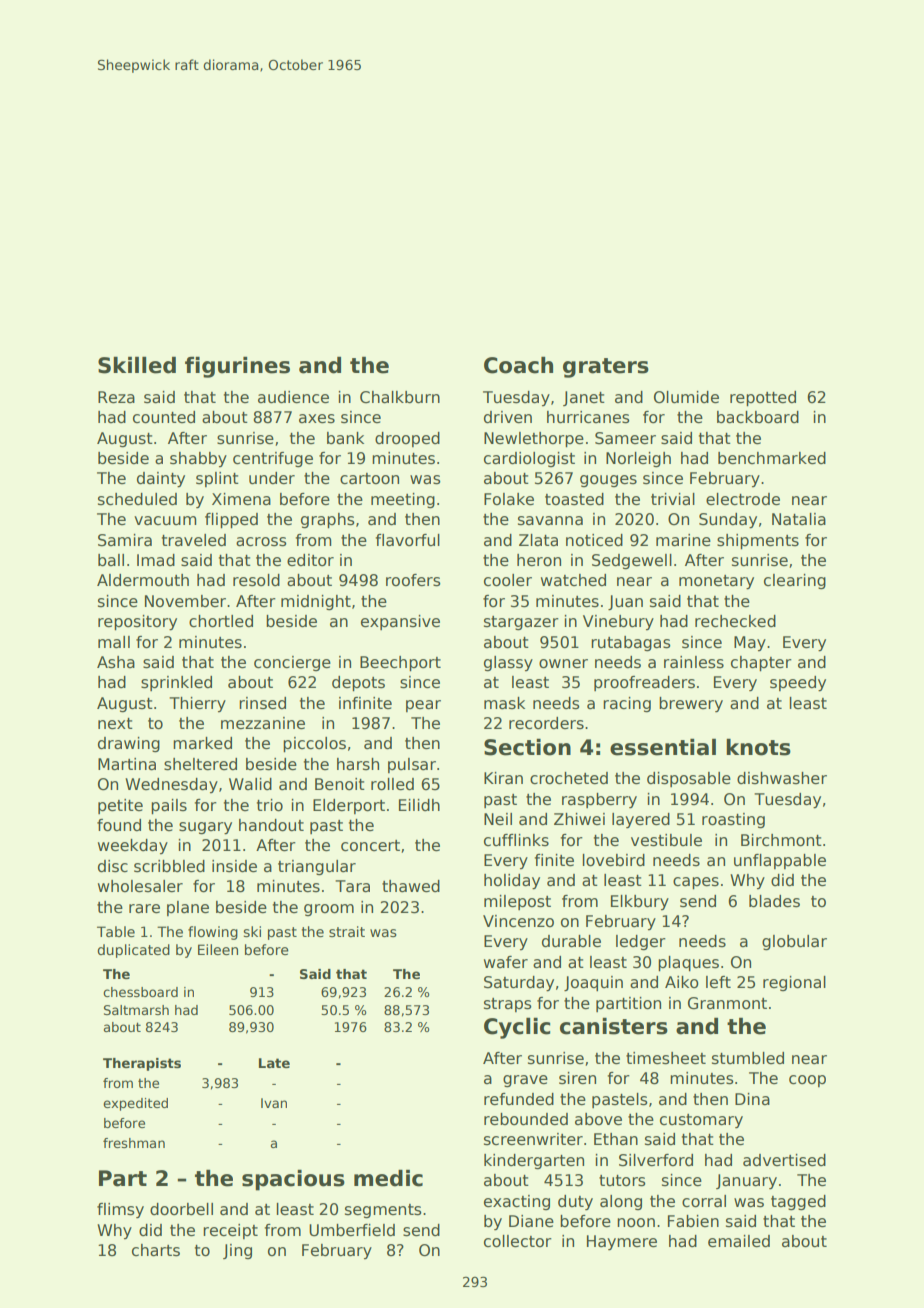 The width and height of the image is (924, 1308). Describe the element at coordinates (237, 367) in the image. I see `figurines` at that location.
